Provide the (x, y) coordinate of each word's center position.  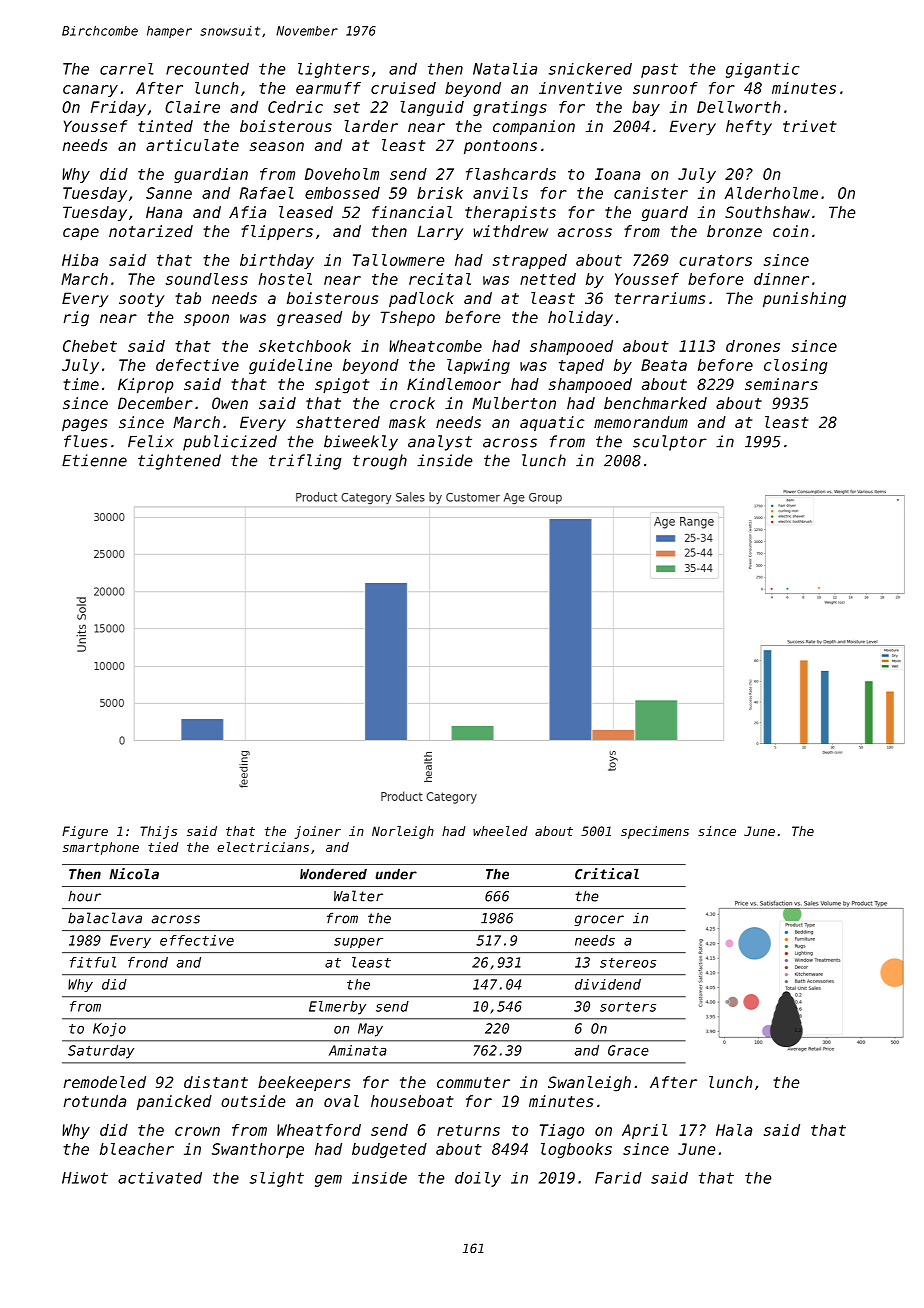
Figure (85, 832)
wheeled (500, 831)
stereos (628, 963)
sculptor (670, 443)
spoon (206, 320)
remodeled (104, 1082)
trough (380, 462)
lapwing (478, 366)
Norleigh (403, 832)
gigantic (762, 70)
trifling (305, 462)
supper (358, 943)
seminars (781, 384)
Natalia (505, 69)
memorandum (641, 422)
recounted (207, 69)
